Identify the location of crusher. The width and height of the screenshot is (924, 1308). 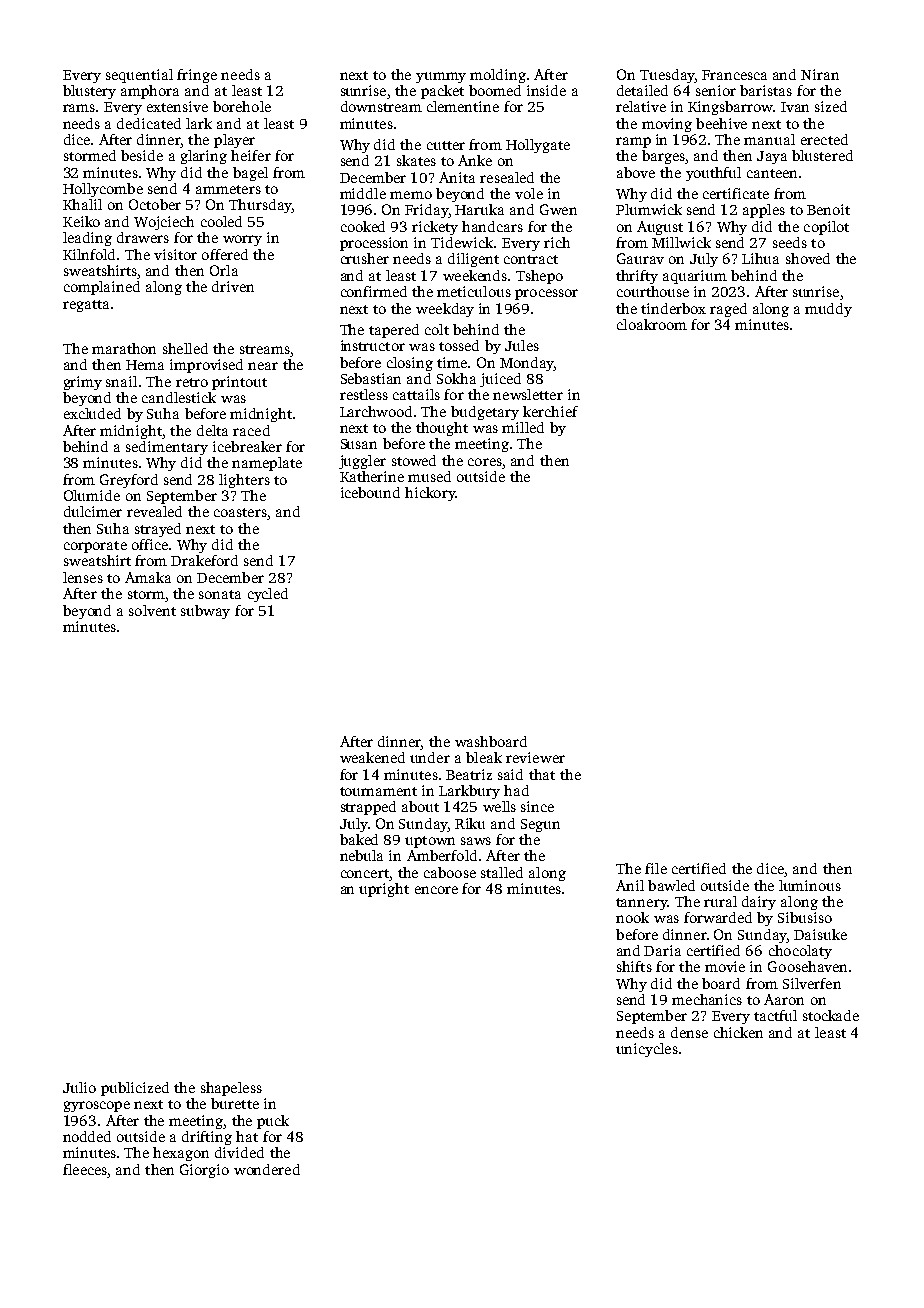
(365, 258).
